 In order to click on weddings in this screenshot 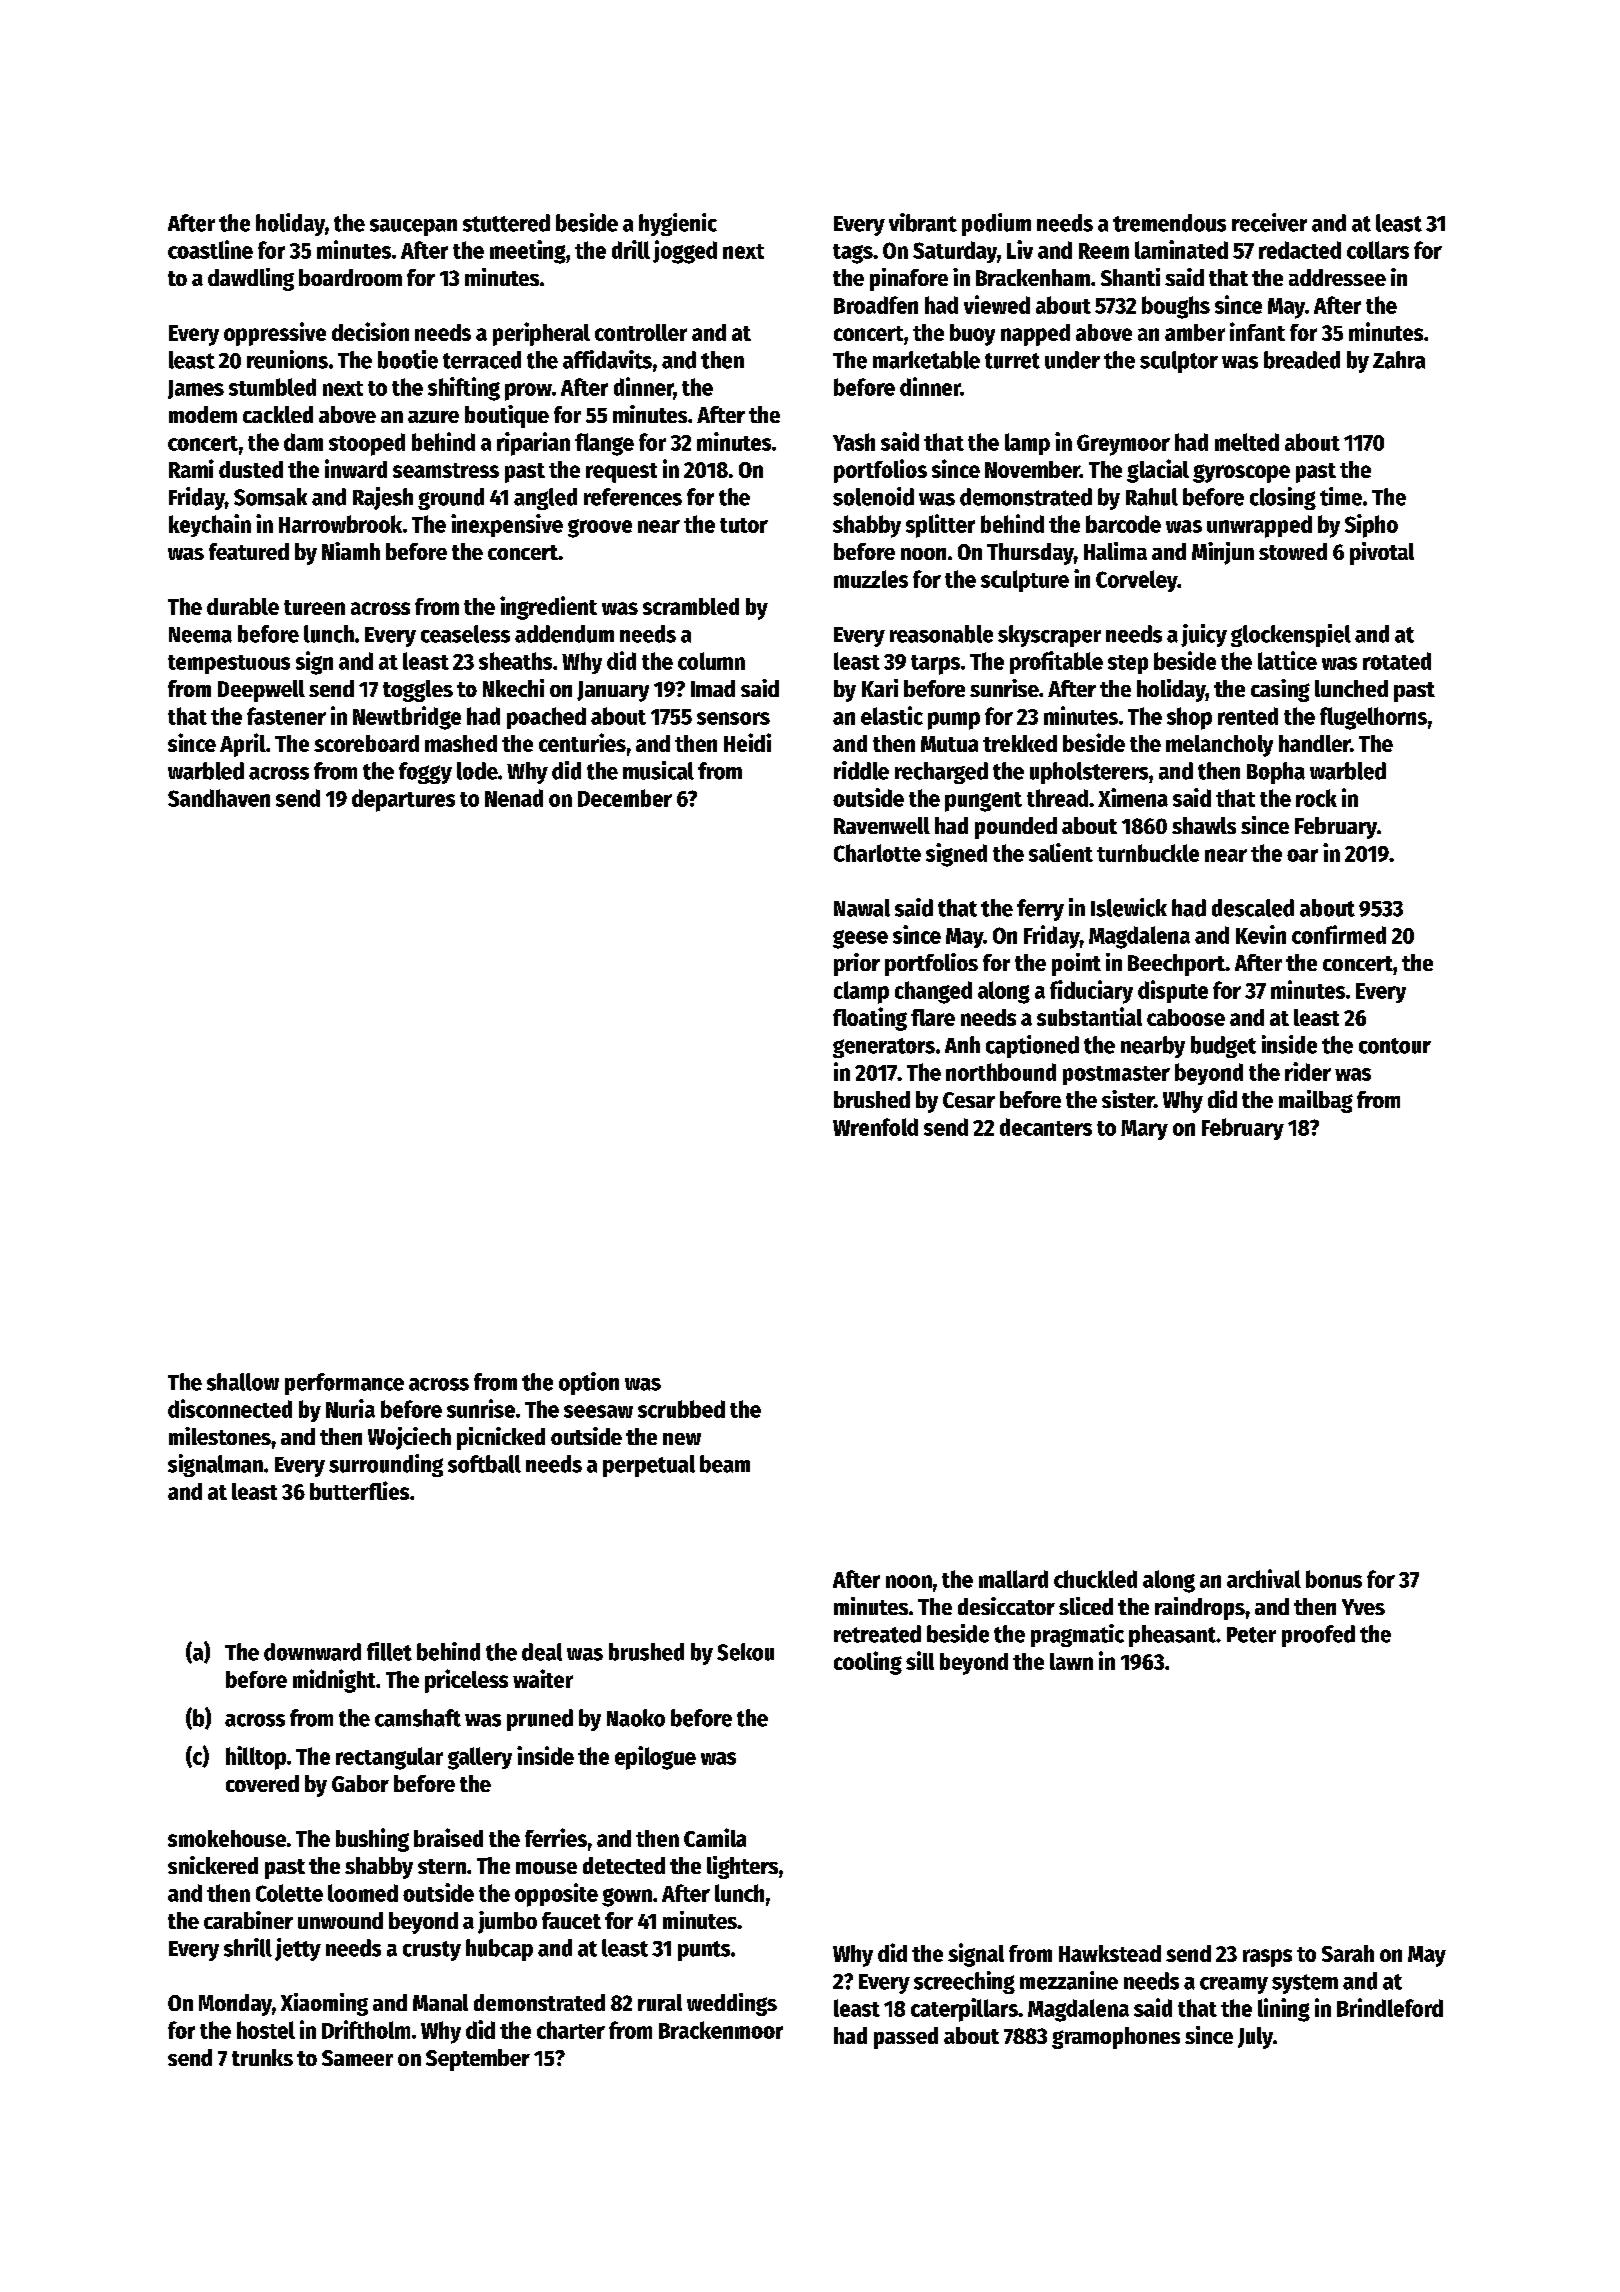, I will do `click(732, 2004)`.
